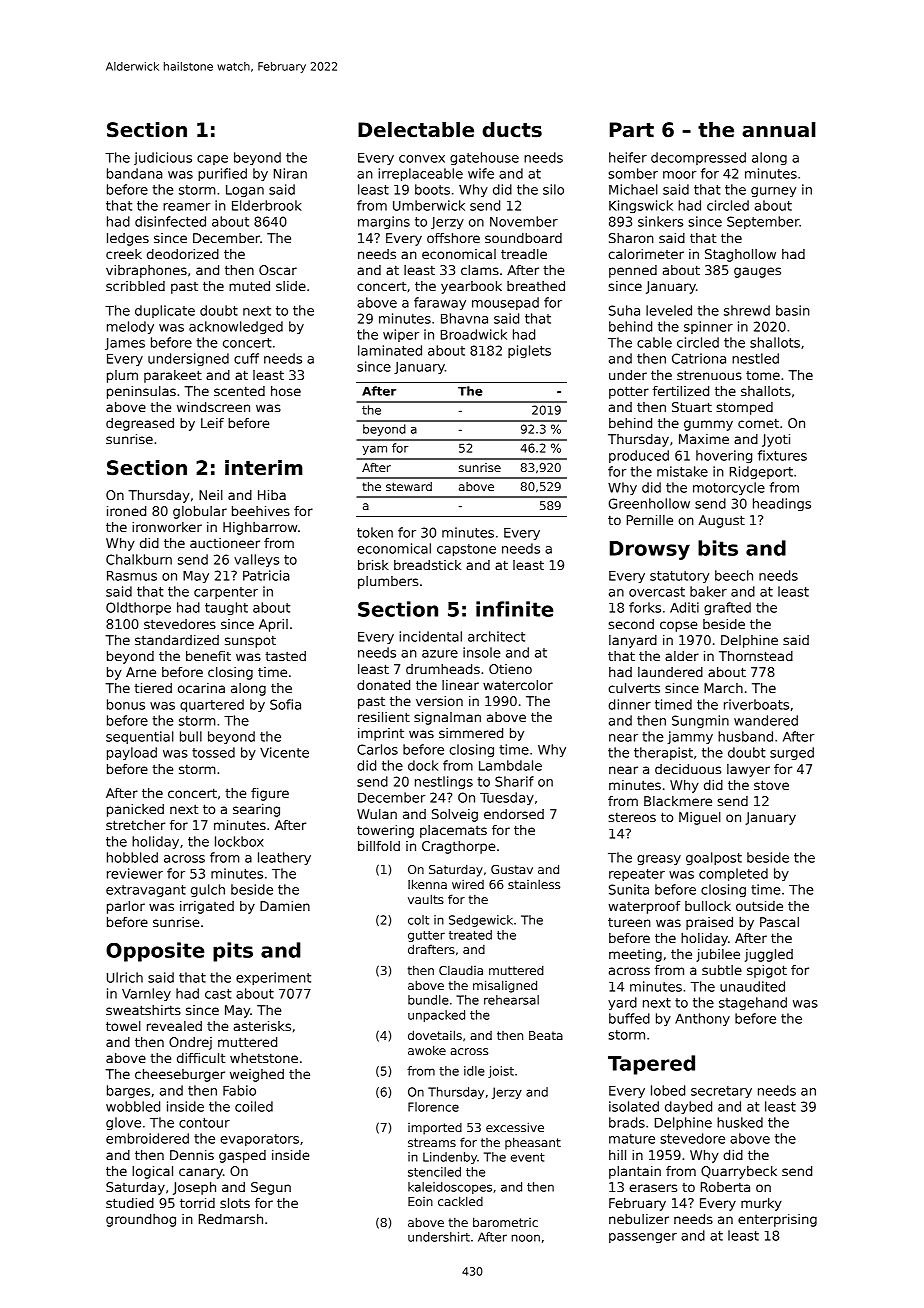 The image size is (924, 1308). I want to click on hobbled, so click(132, 857).
